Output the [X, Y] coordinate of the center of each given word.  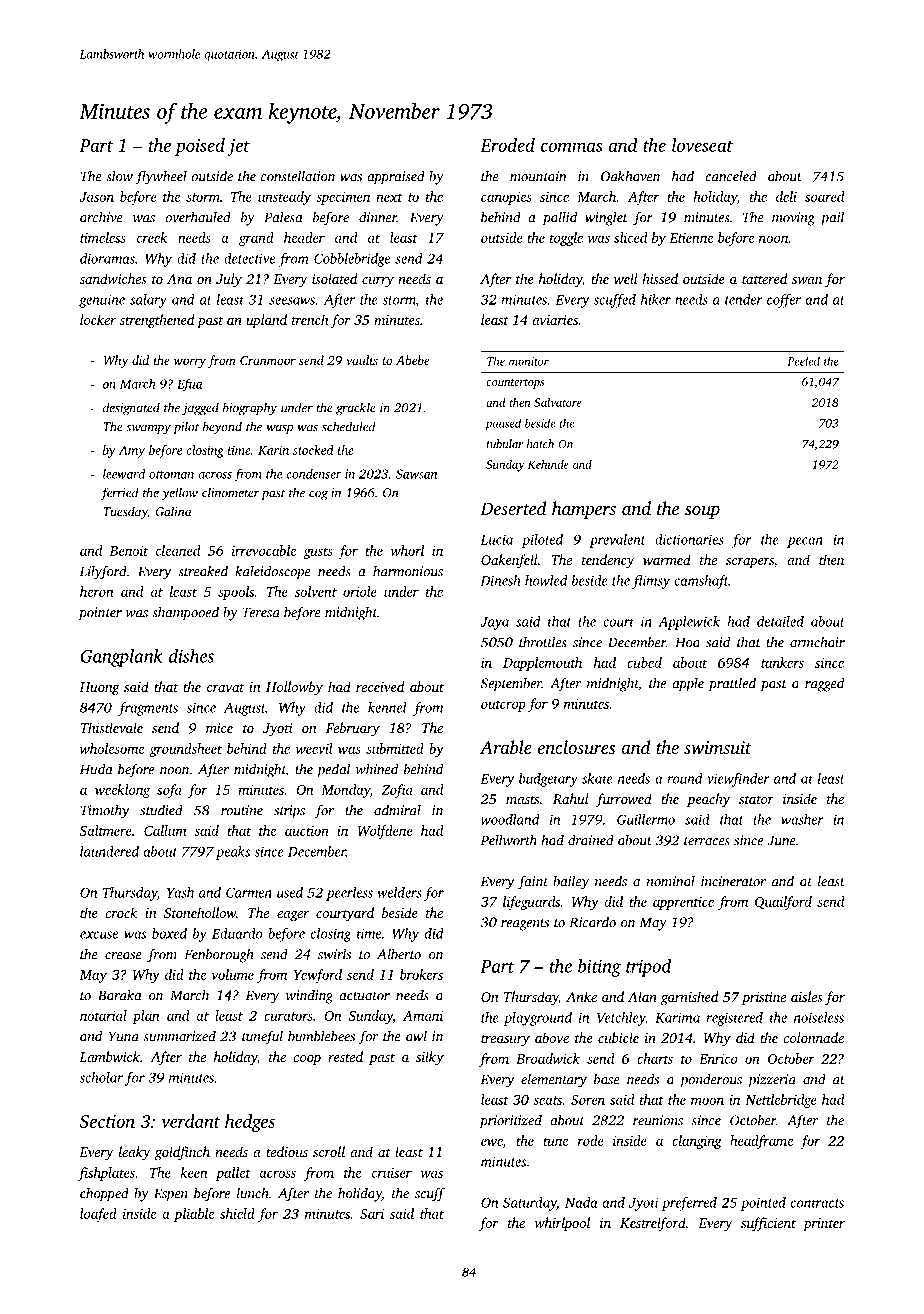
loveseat [702, 145]
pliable [194, 1215]
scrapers [750, 563]
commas [572, 147]
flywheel [161, 177]
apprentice [683, 903]
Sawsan [416, 474]
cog [318, 496]
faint [533, 882]
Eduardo [237, 933]
